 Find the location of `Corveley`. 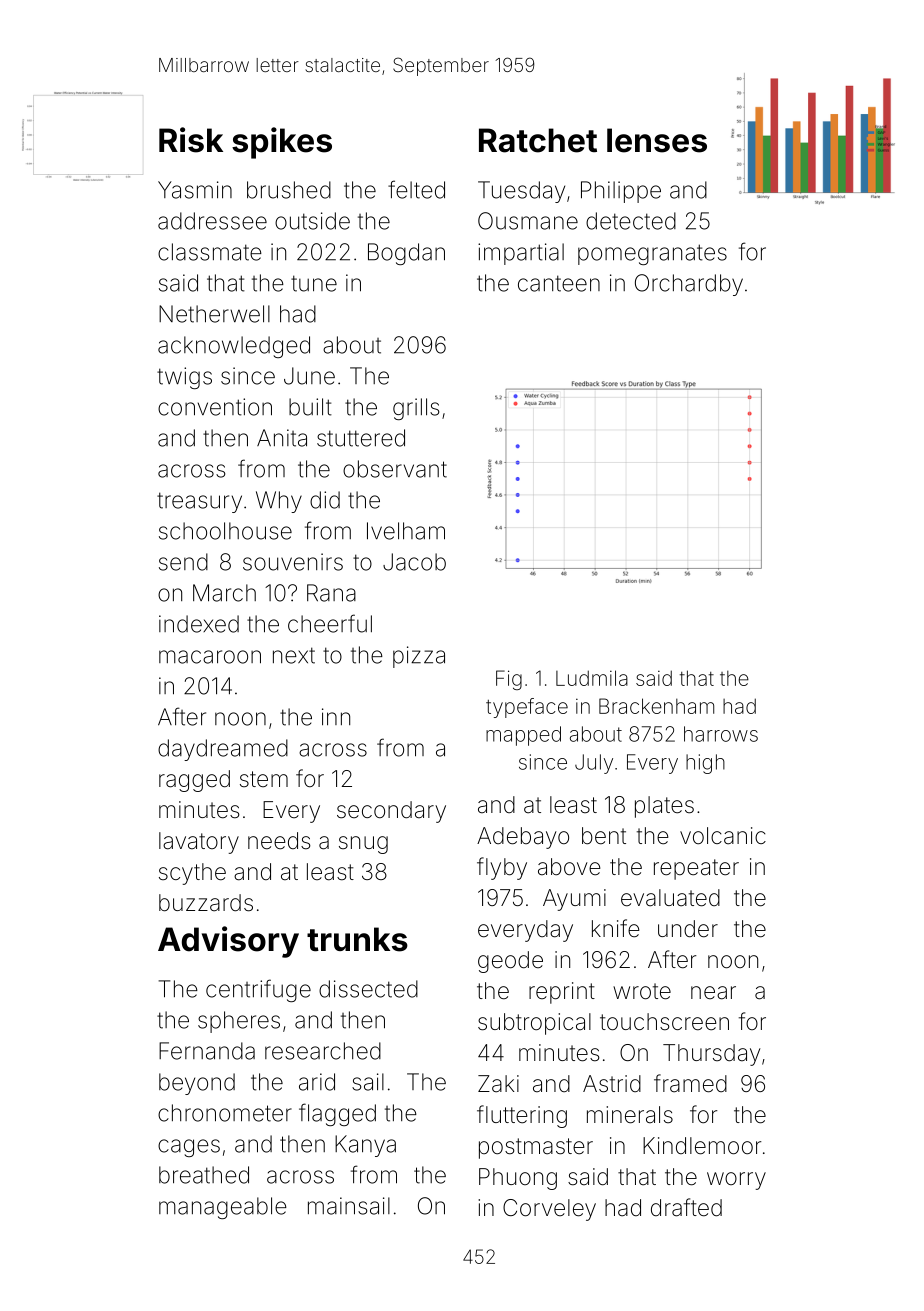

Corveley is located at coordinates (549, 1210).
